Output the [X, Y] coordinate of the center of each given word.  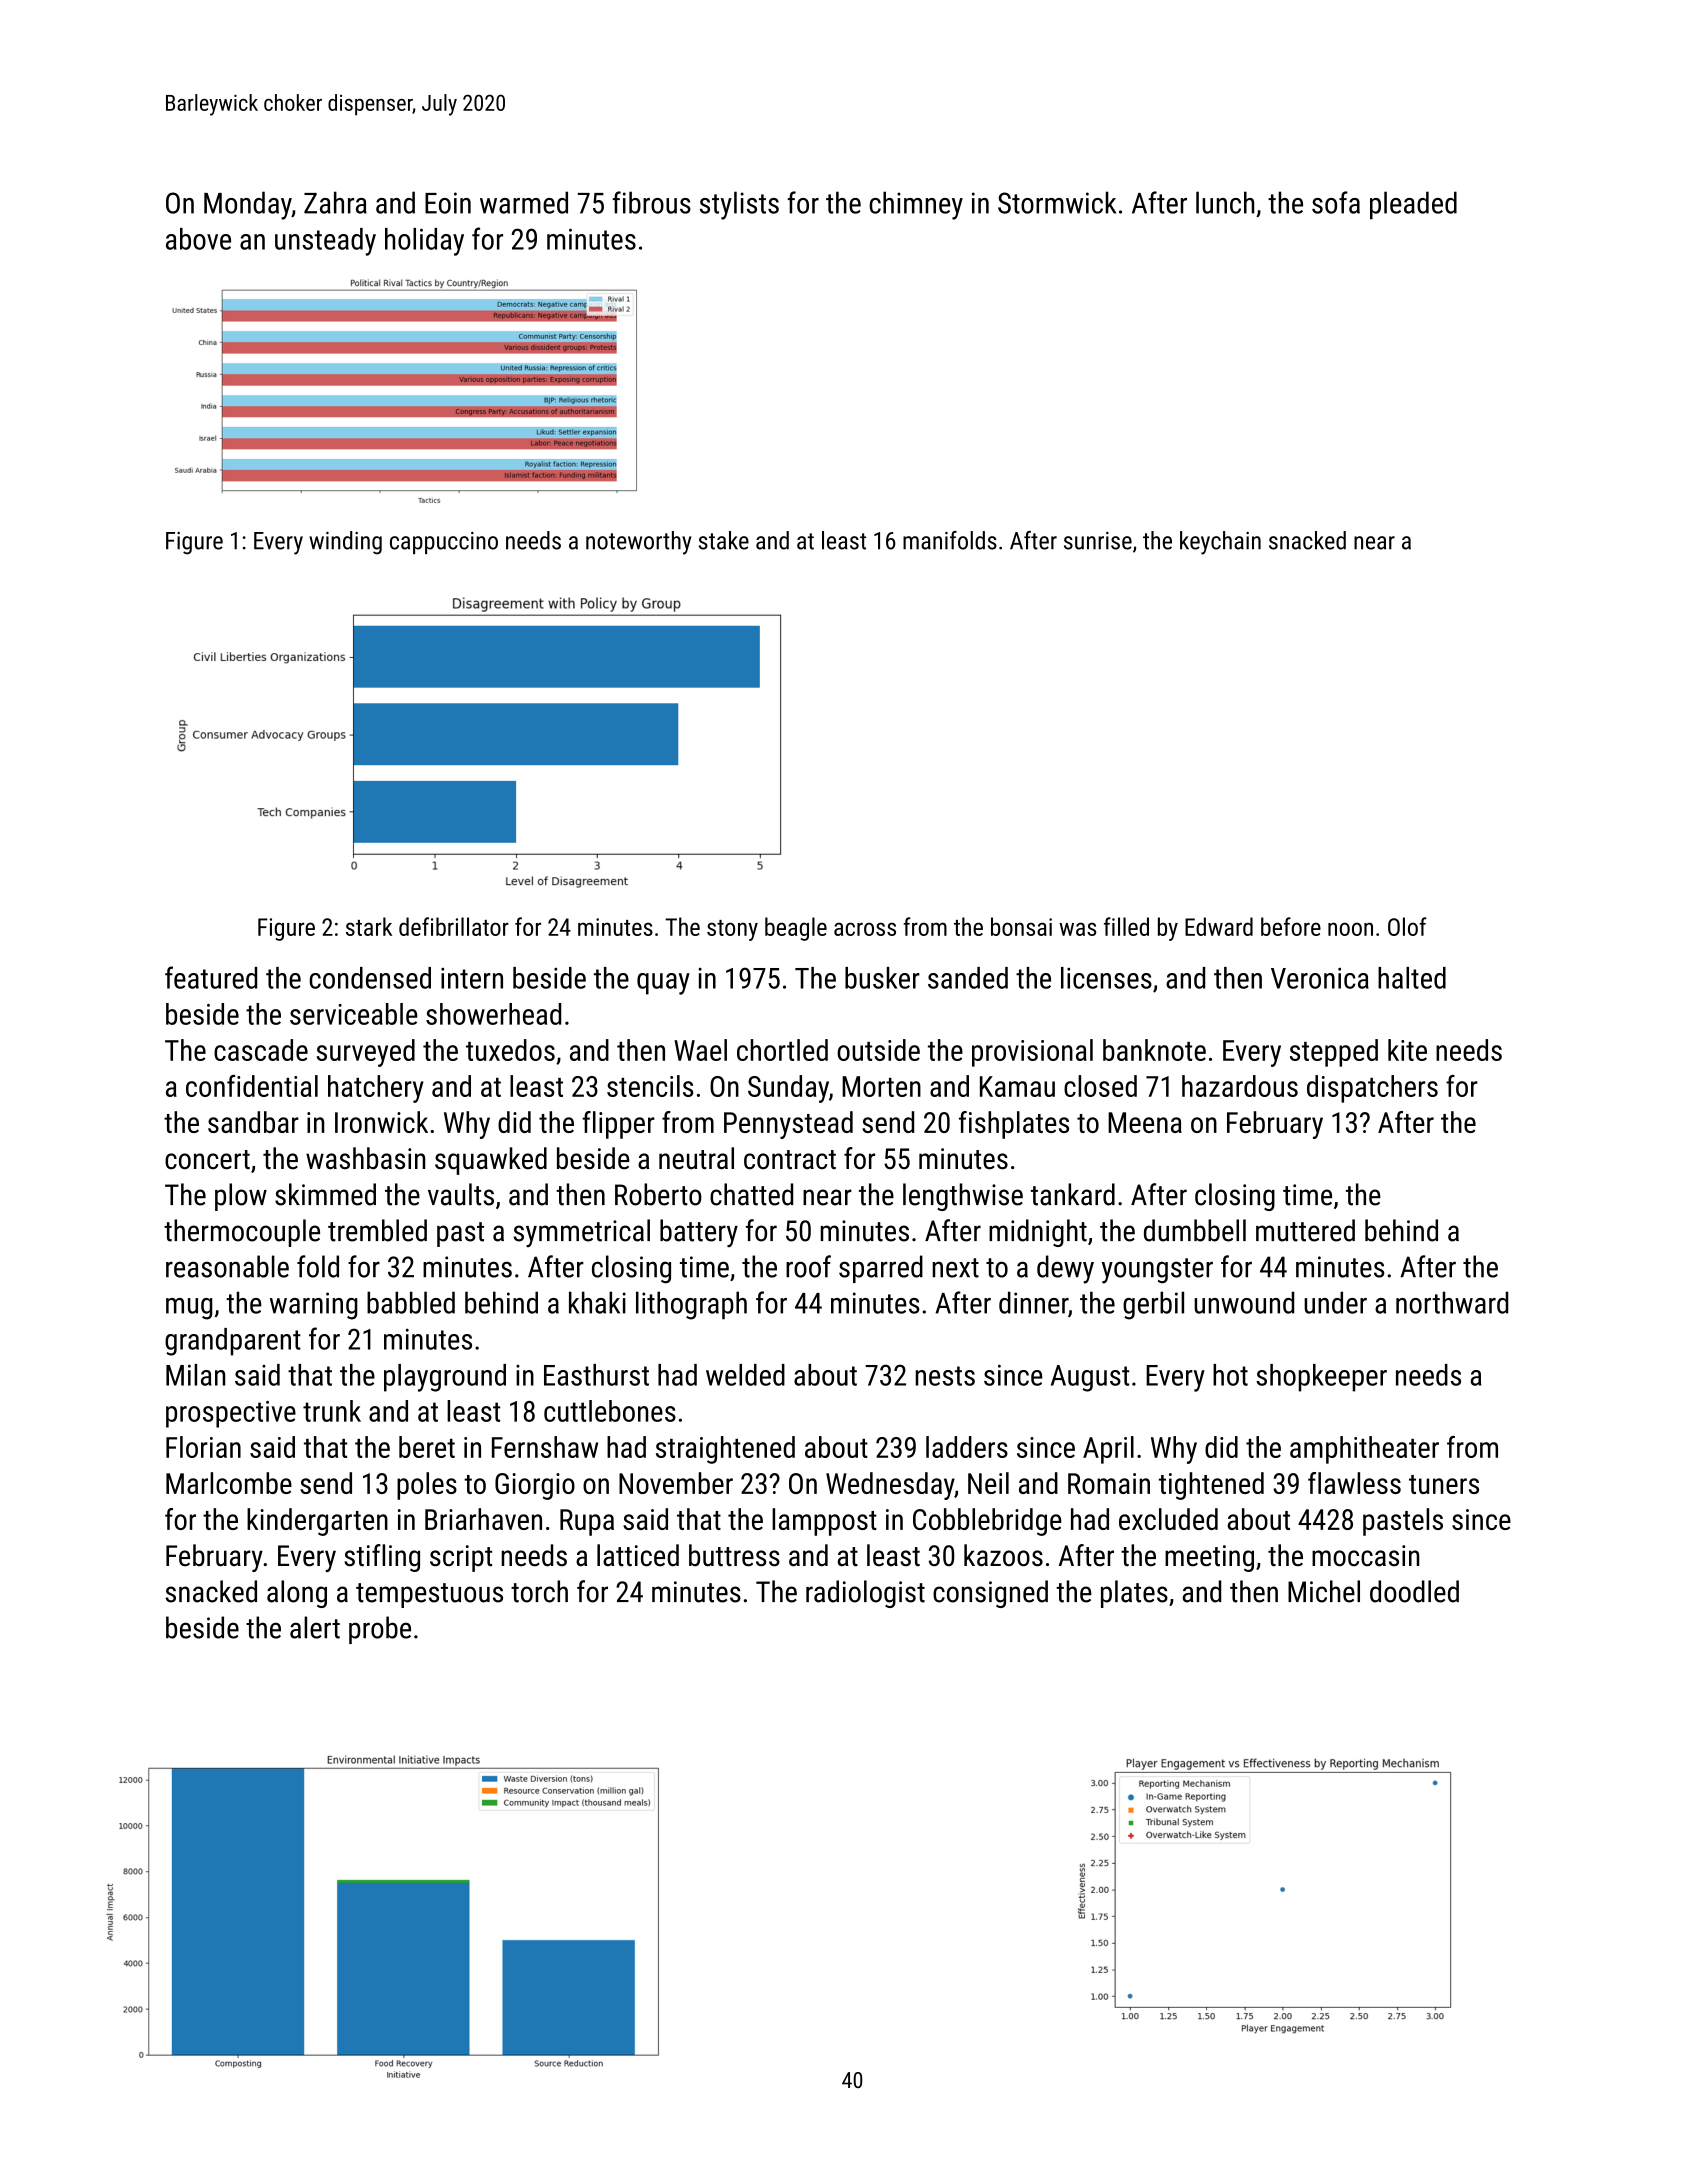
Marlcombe [229, 1483]
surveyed [365, 1053]
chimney [916, 205]
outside [878, 1050]
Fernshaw [545, 1447]
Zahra [335, 202]
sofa [1336, 202]
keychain [1220, 543]
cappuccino [444, 543]
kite [1407, 1050]
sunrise [1098, 541]
